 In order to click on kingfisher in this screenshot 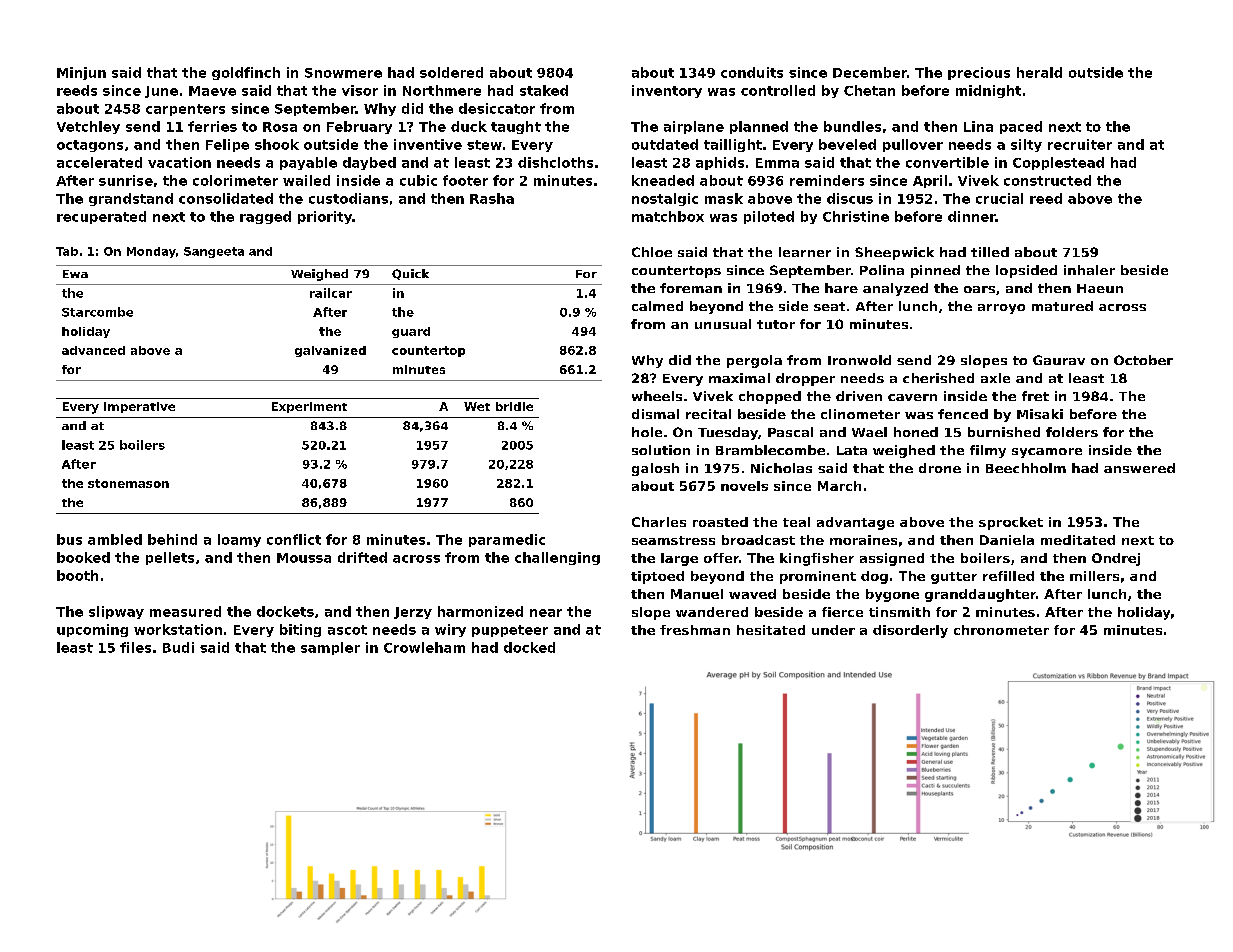, I will do `click(817, 559)`.
